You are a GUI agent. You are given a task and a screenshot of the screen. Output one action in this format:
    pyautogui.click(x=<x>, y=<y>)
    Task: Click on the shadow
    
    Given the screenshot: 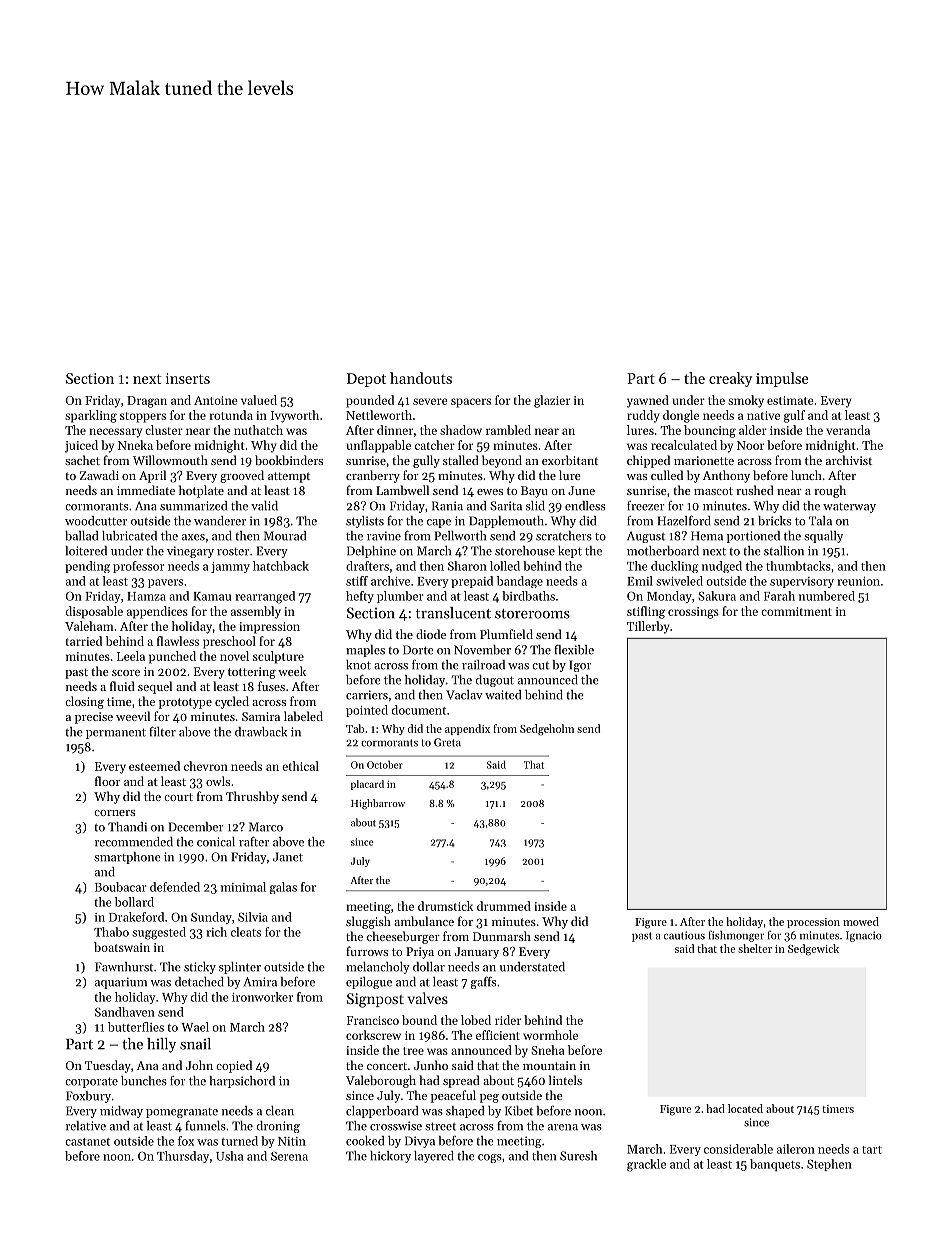 What is the action you would take?
    pyautogui.click(x=461, y=430)
